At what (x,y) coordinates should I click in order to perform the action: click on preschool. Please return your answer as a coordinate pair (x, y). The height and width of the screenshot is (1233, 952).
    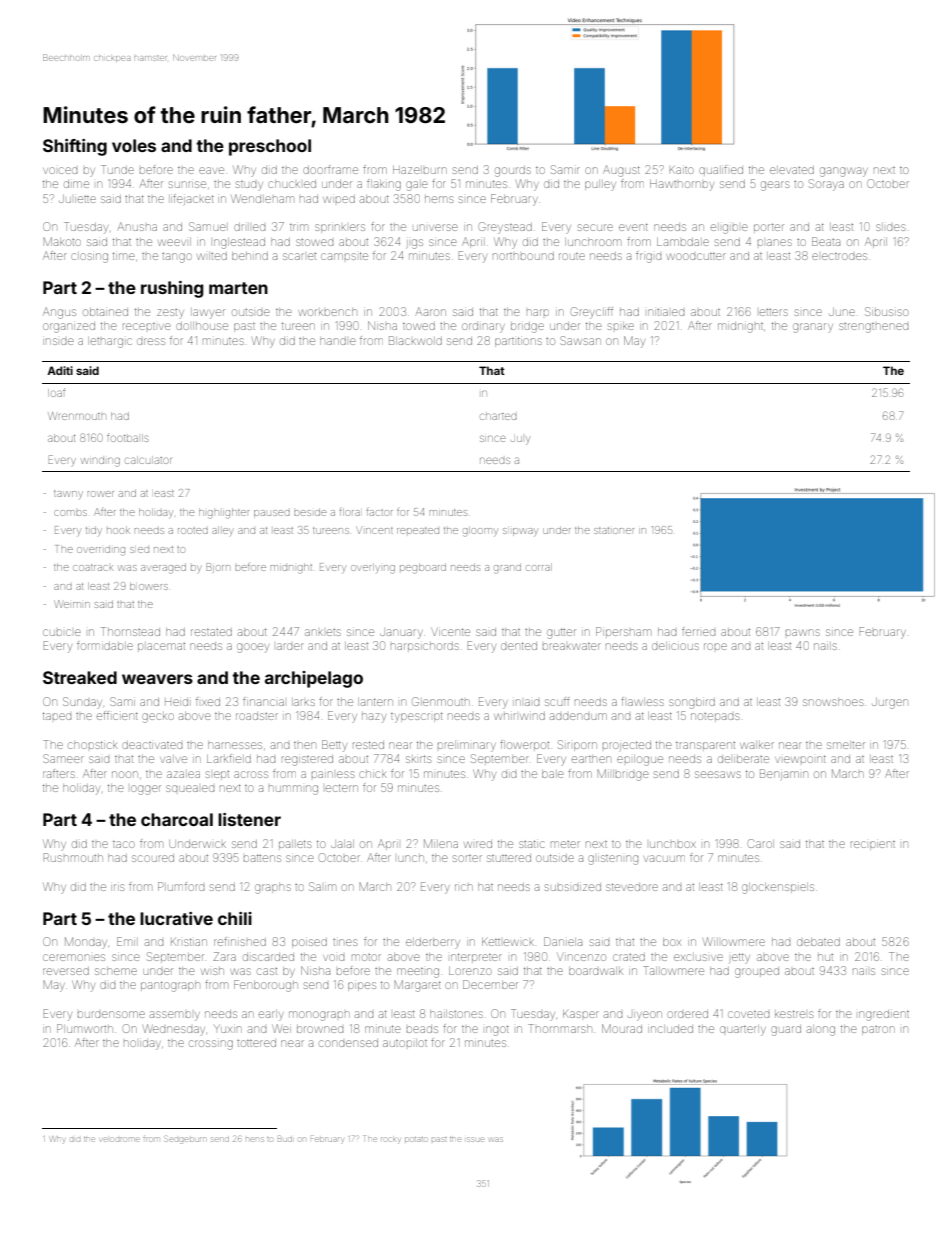
    Looking at the image, I should click on (270, 147).
